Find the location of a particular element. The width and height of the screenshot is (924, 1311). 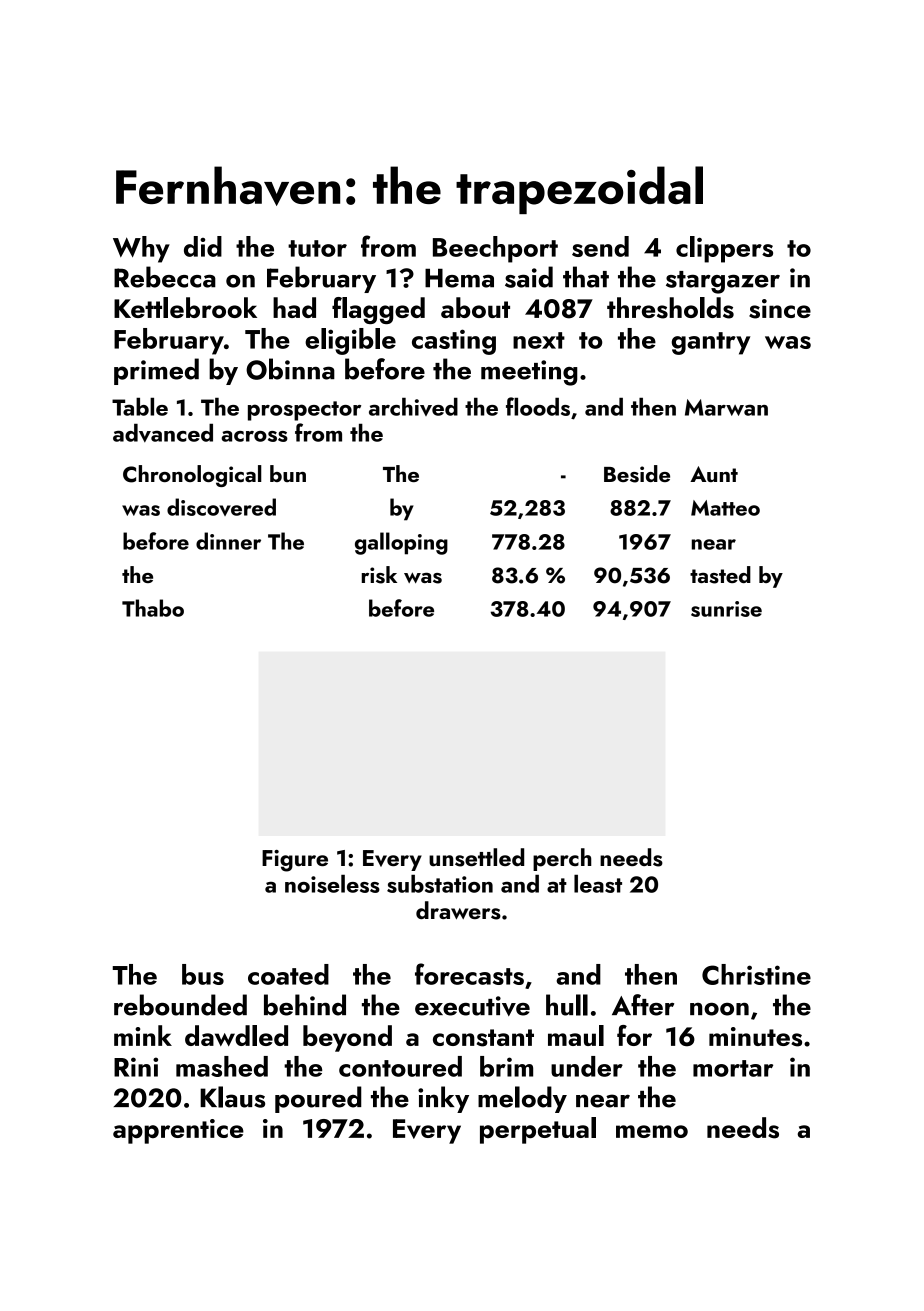

apprentice is located at coordinates (178, 1131).
